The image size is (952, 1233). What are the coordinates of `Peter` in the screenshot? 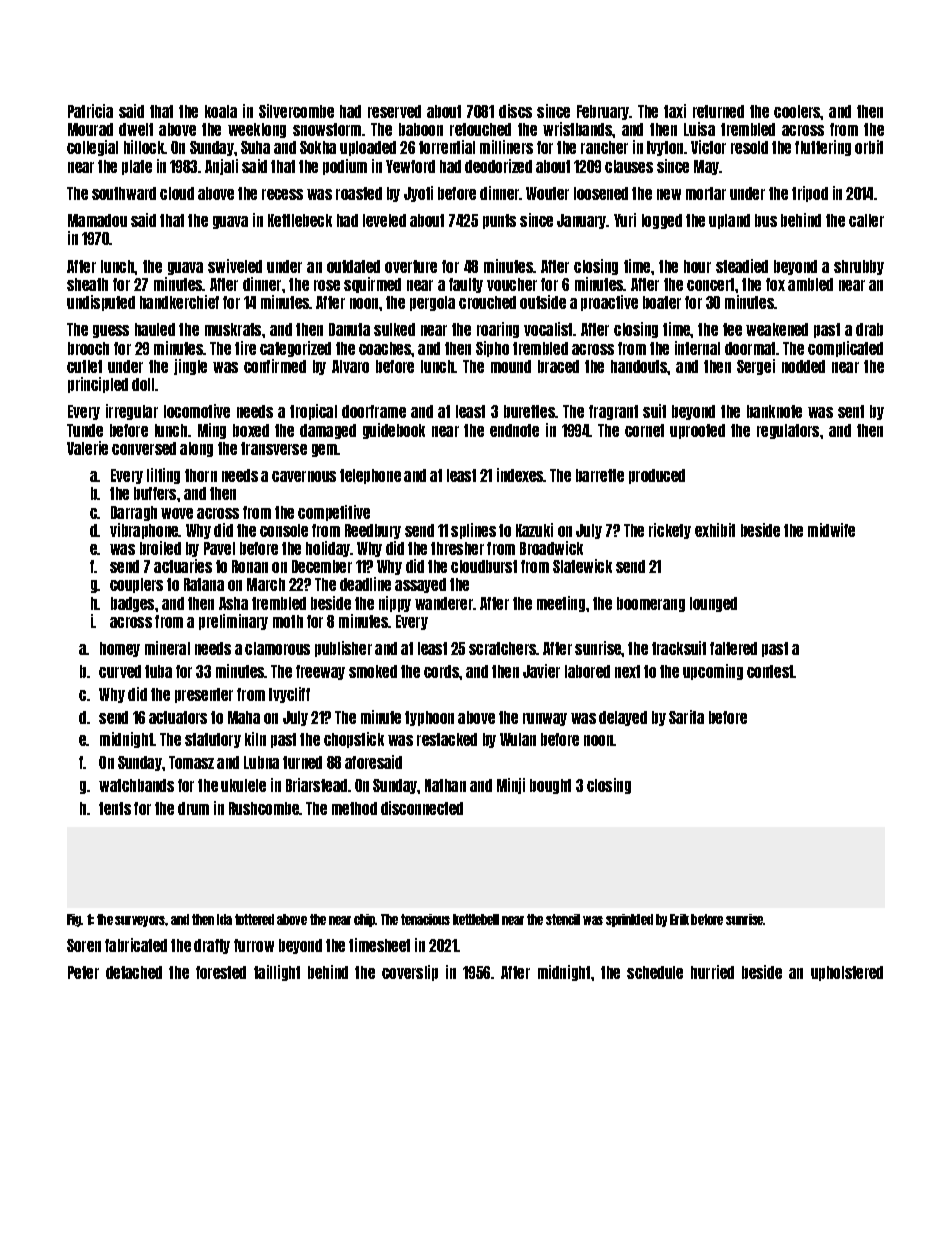 It's located at (83, 972).
